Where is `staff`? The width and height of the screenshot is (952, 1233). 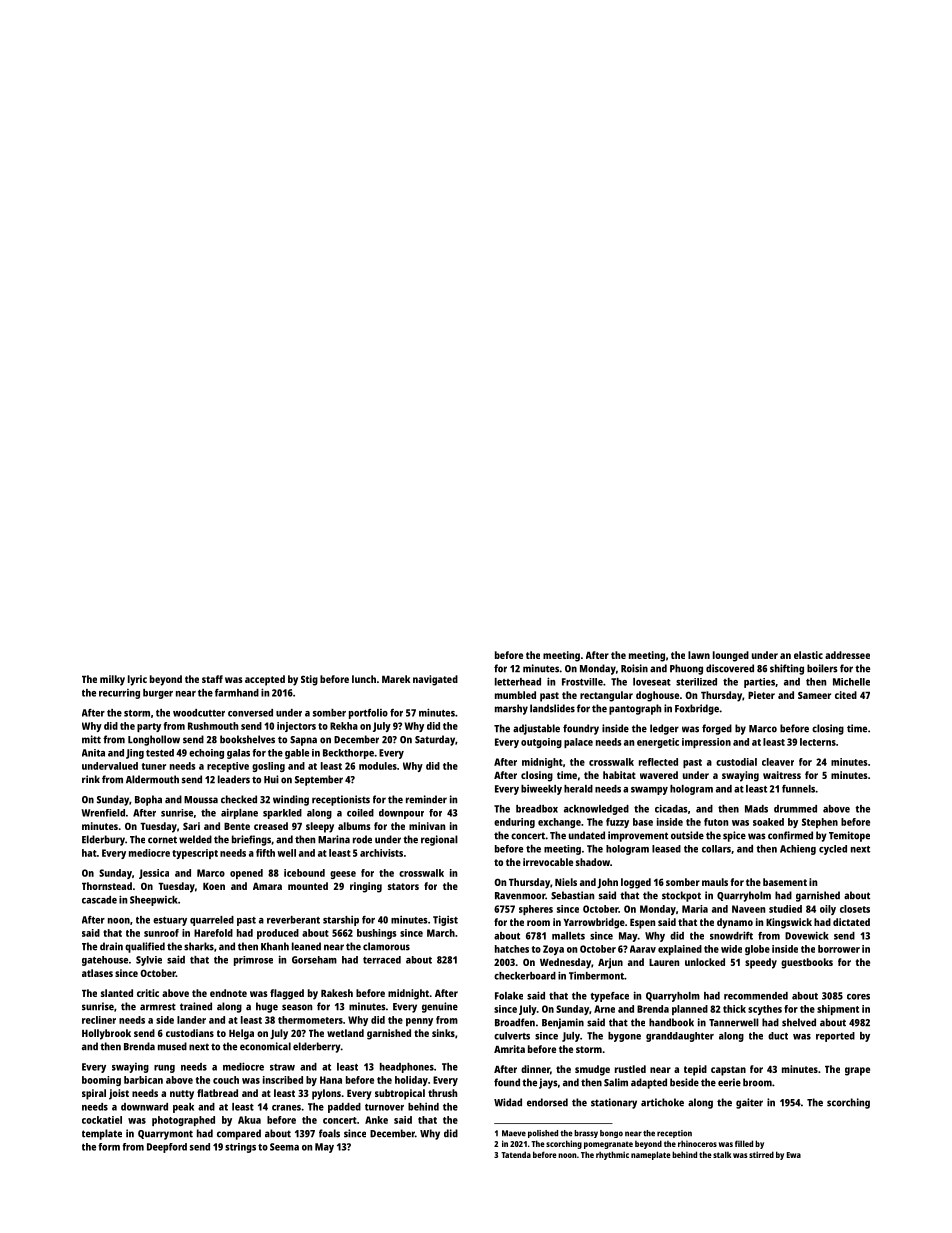 staff is located at coordinates (212, 679).
